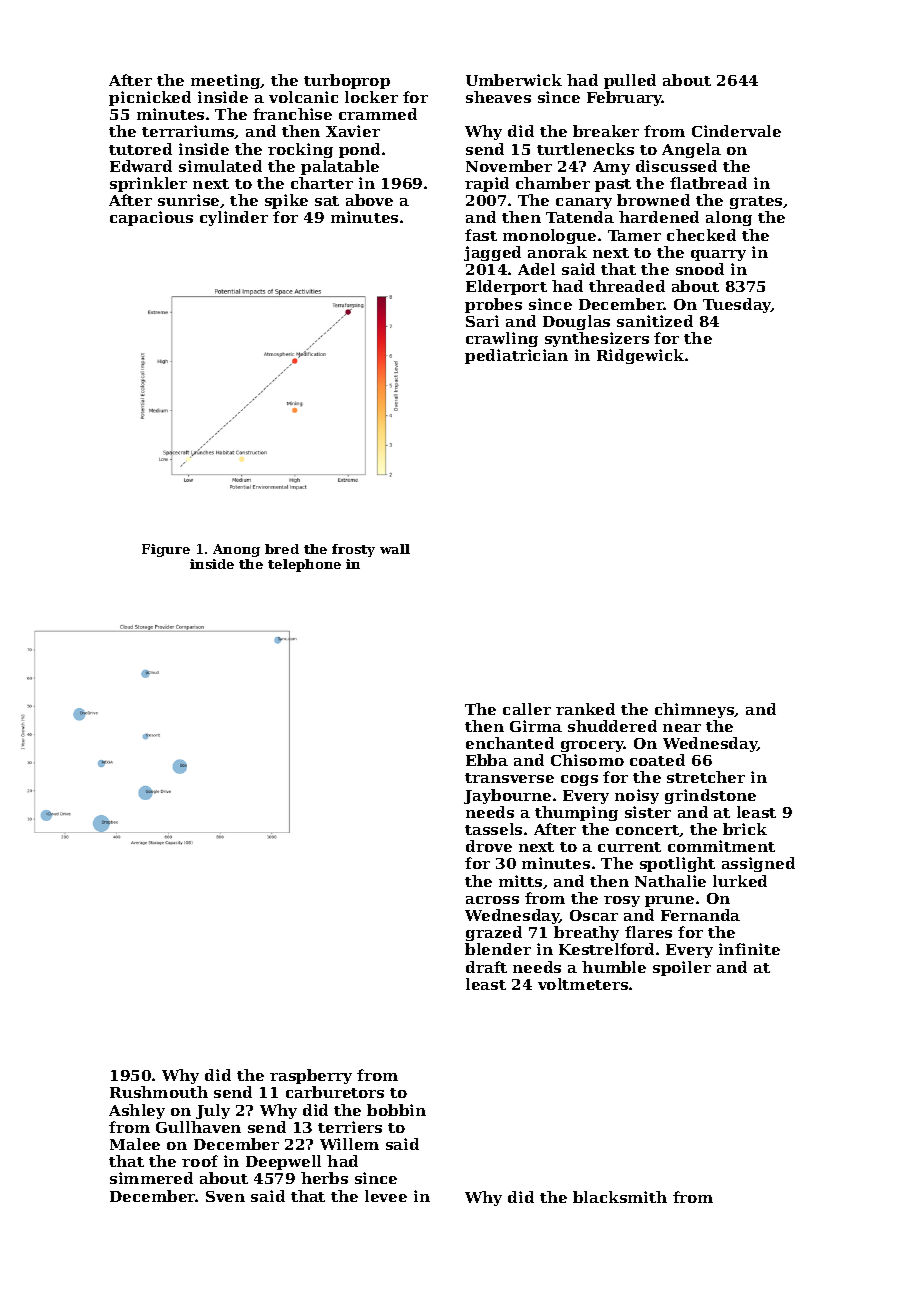  Describe the element at coordinates (378, 114) in the screenshot. I see `crammed` at that location.
